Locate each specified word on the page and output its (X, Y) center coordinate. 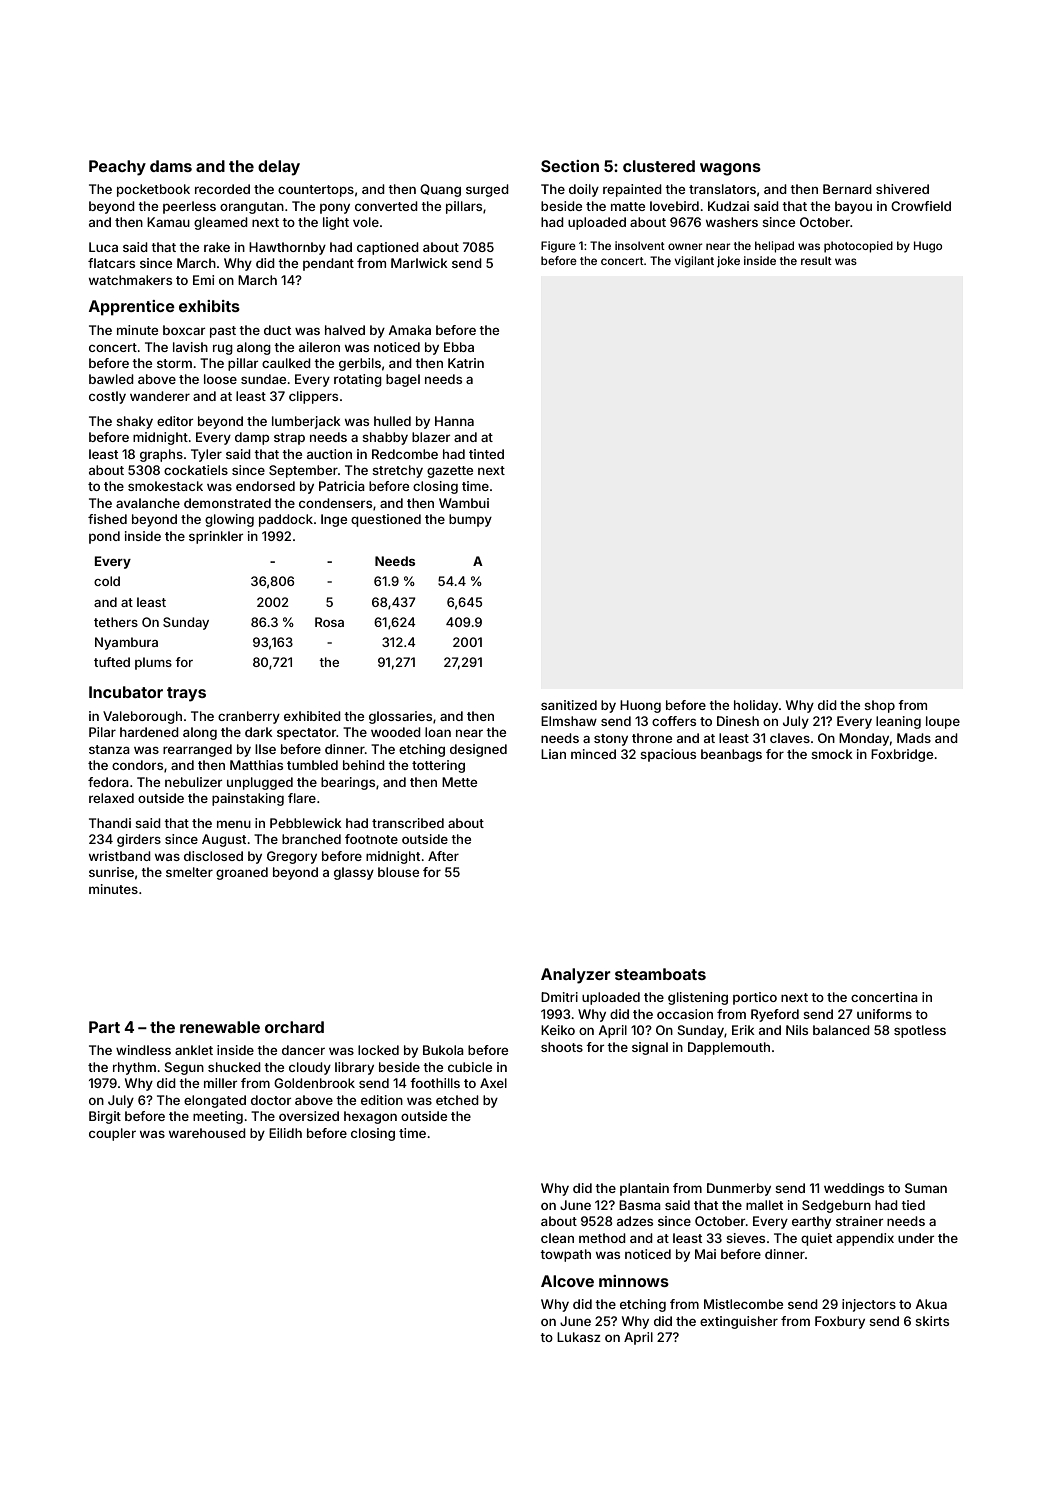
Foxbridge (902, 755)
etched (457, 1100)
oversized (309, 1116)
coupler (112, 1134)
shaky (134, 422)
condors (137, 765)
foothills (435, 1083)
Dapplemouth (729, 1048)
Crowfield (921, 206)
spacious (668, 755)
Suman (926, 1188)
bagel (403, 380)
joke (728, 262)
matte (628, 206)
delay (279, 168)
